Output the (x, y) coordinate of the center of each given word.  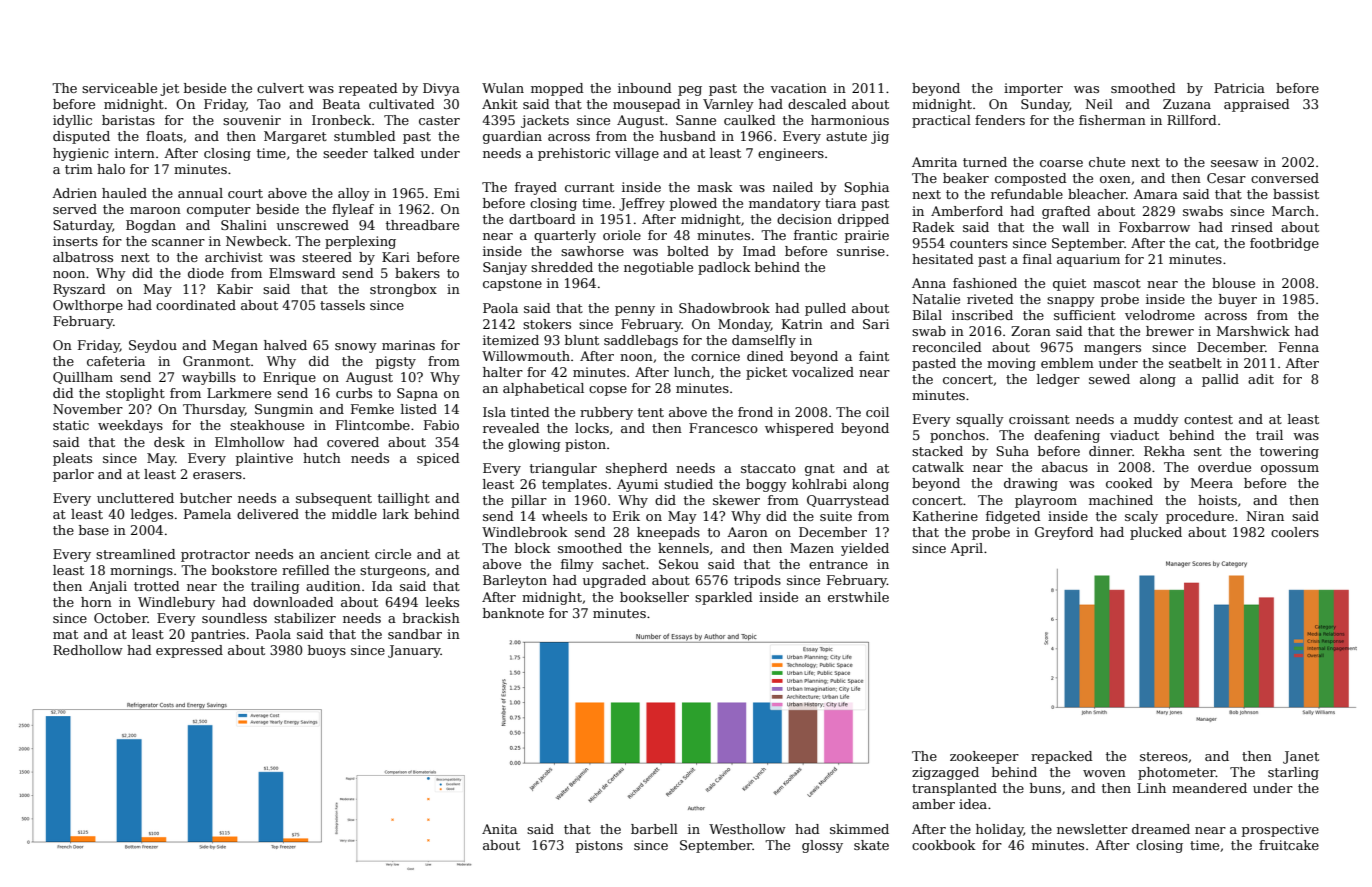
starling (1293, 773)
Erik (626, 516)
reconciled (947, 347)
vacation (798, 88)
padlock (724, 268)
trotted (157, 586)
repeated (368, 89)
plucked (1156, 533)
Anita (499, 829)
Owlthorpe (88, 306)
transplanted (954, 789)
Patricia (1239, 88)
